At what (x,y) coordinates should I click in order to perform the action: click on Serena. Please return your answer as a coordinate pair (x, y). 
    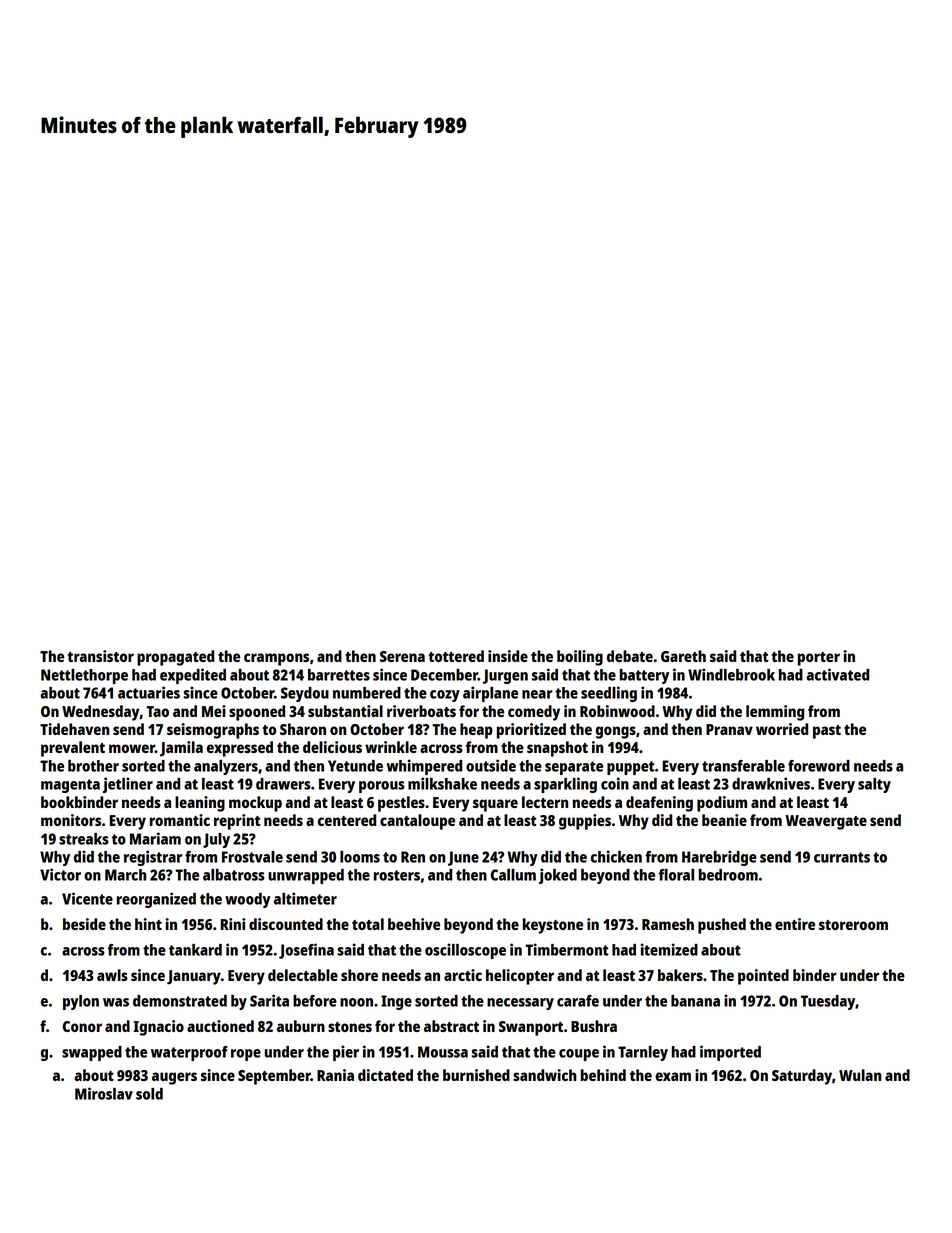
    Looking at the image, I should click on (402, 656).
